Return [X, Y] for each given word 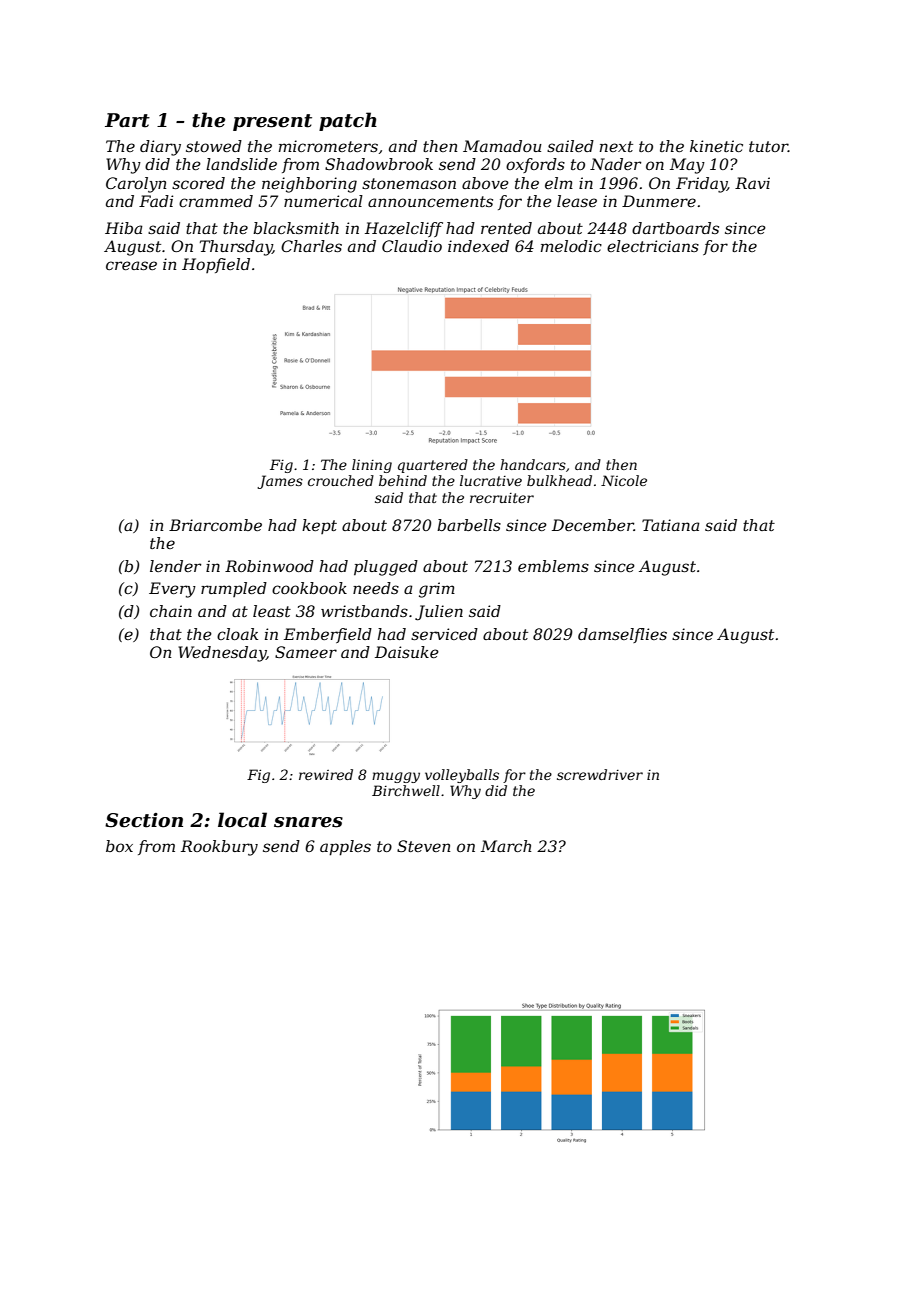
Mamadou [502, 146]
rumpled [234, 589]
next [616, 146]
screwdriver [600, 774]
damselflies [622, 635]
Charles [311, 246]
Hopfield [216, 265]
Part [127, 120]
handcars [533, 464]
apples [345, 848]
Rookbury [219, 848]
